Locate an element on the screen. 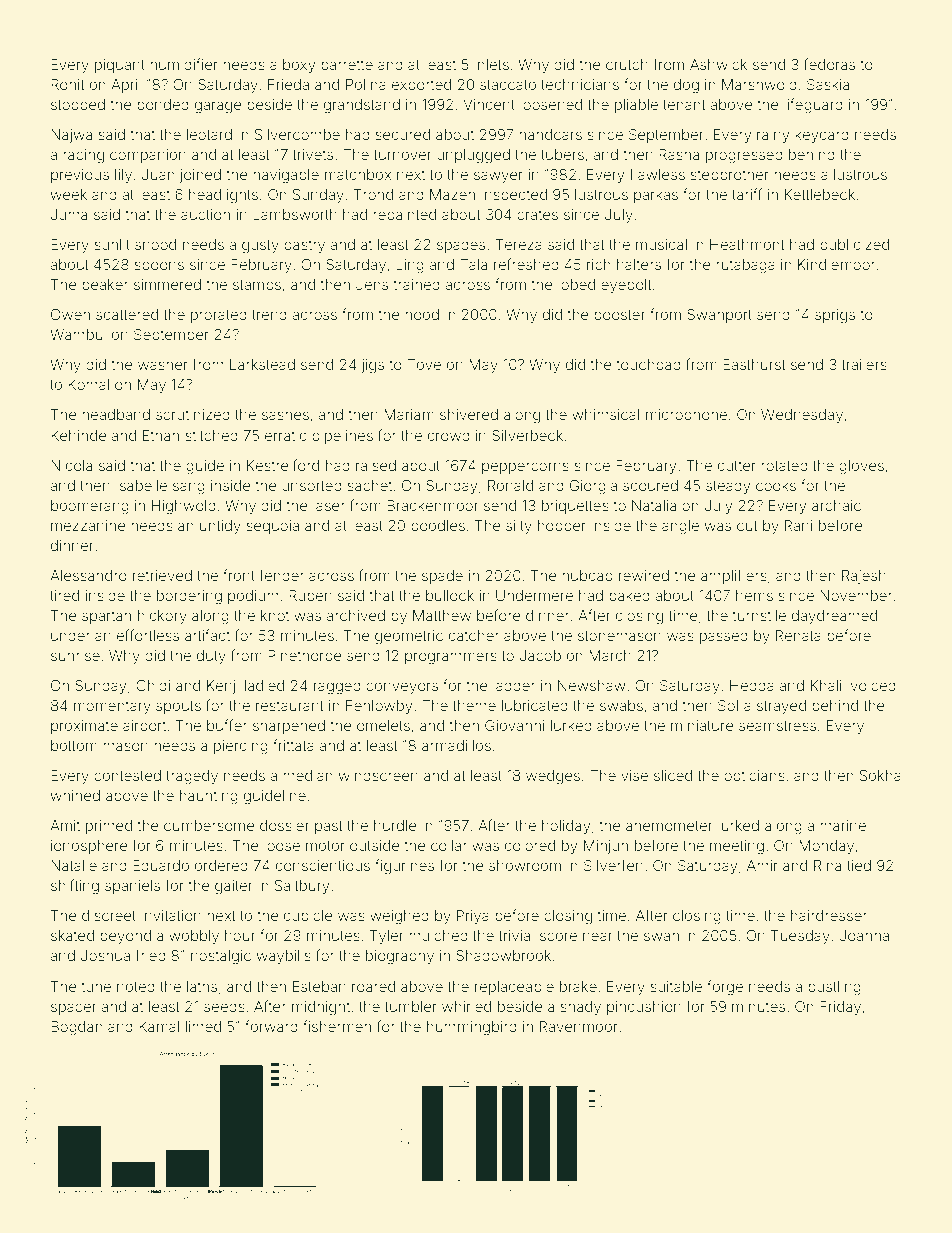  barrette is located at coordinates (347, 64).
